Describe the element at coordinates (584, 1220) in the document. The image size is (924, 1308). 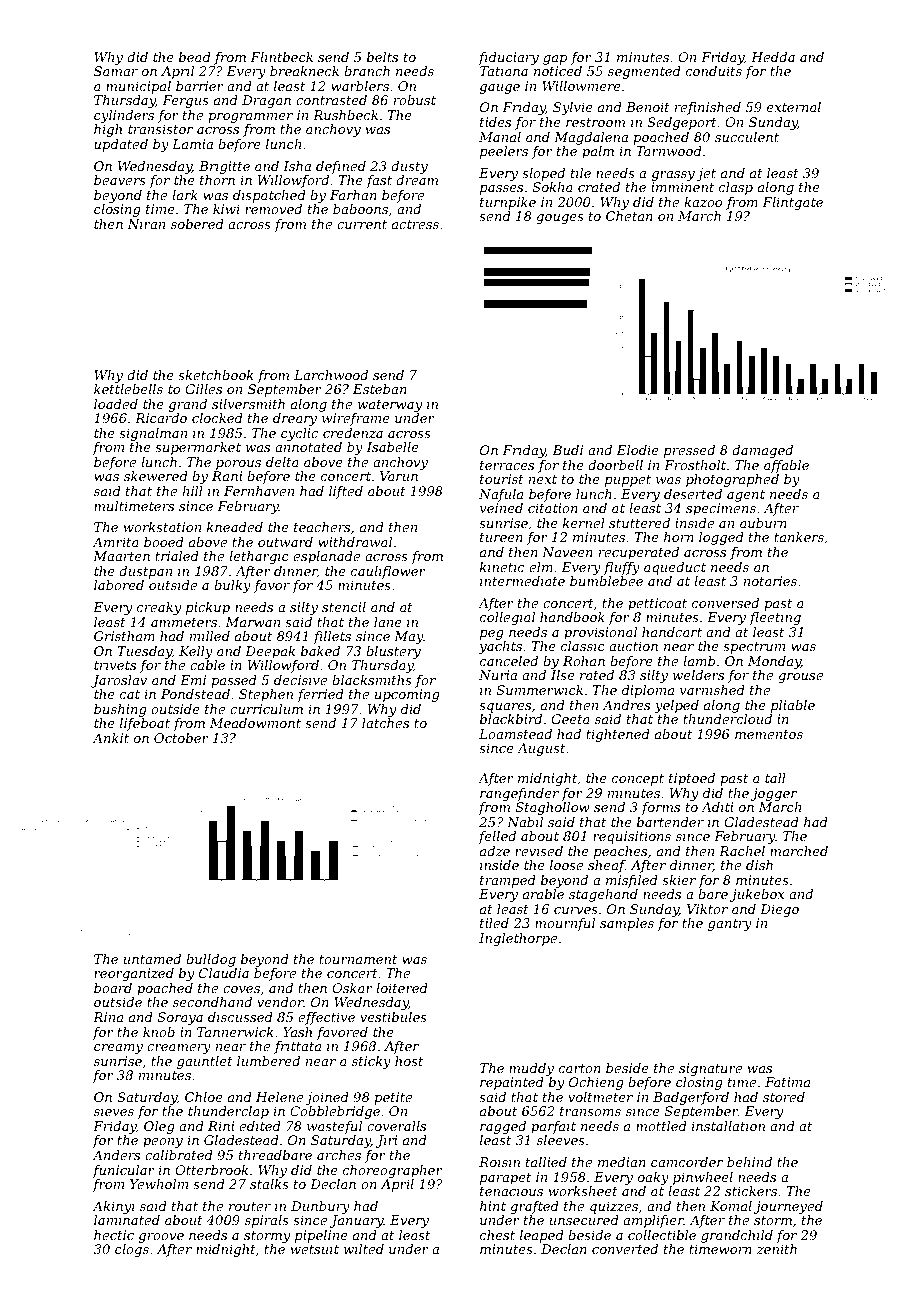
I see `unsecured` at that location.
